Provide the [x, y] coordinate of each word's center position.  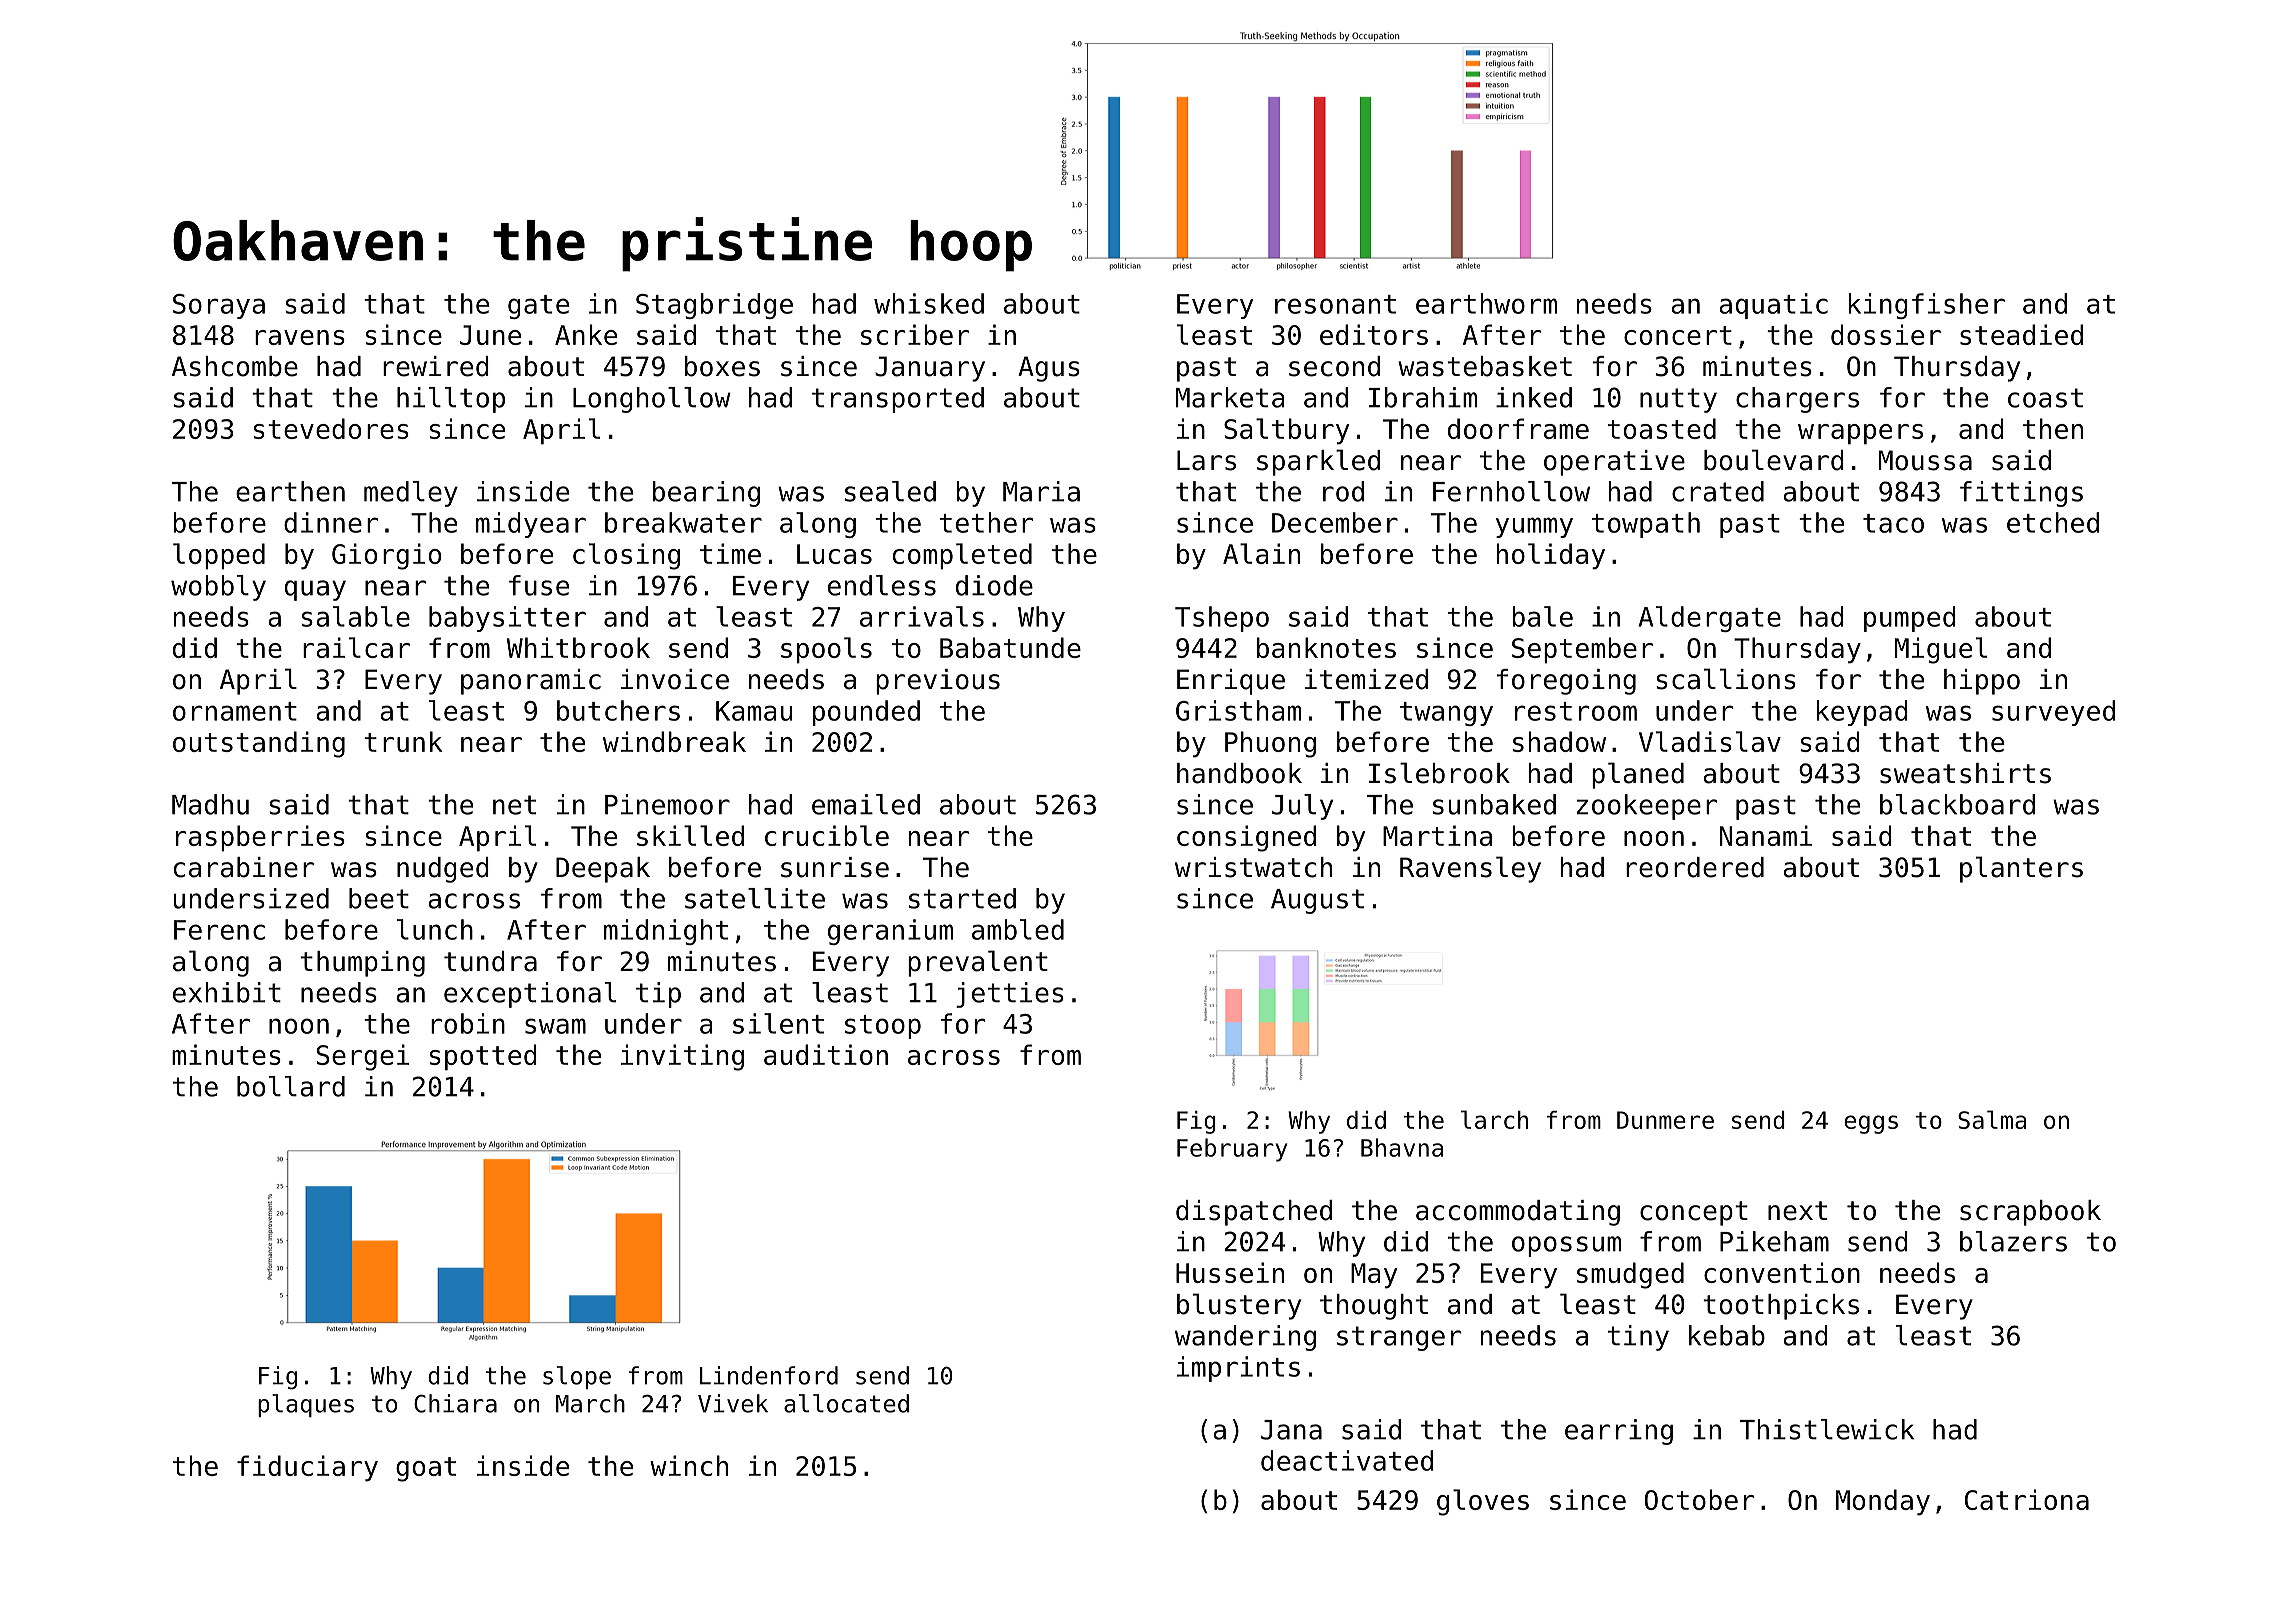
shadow [1559, 741]
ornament [235, 711]
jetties [1010, 995]
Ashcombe [235, 366]
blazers [2013, 1241]
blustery [1239, 1306]
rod [1343, 491]
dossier [1886, 334]
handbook [1239, 773]
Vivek [733, 1403]
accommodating [1518, 1213]
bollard [291, 1086]
